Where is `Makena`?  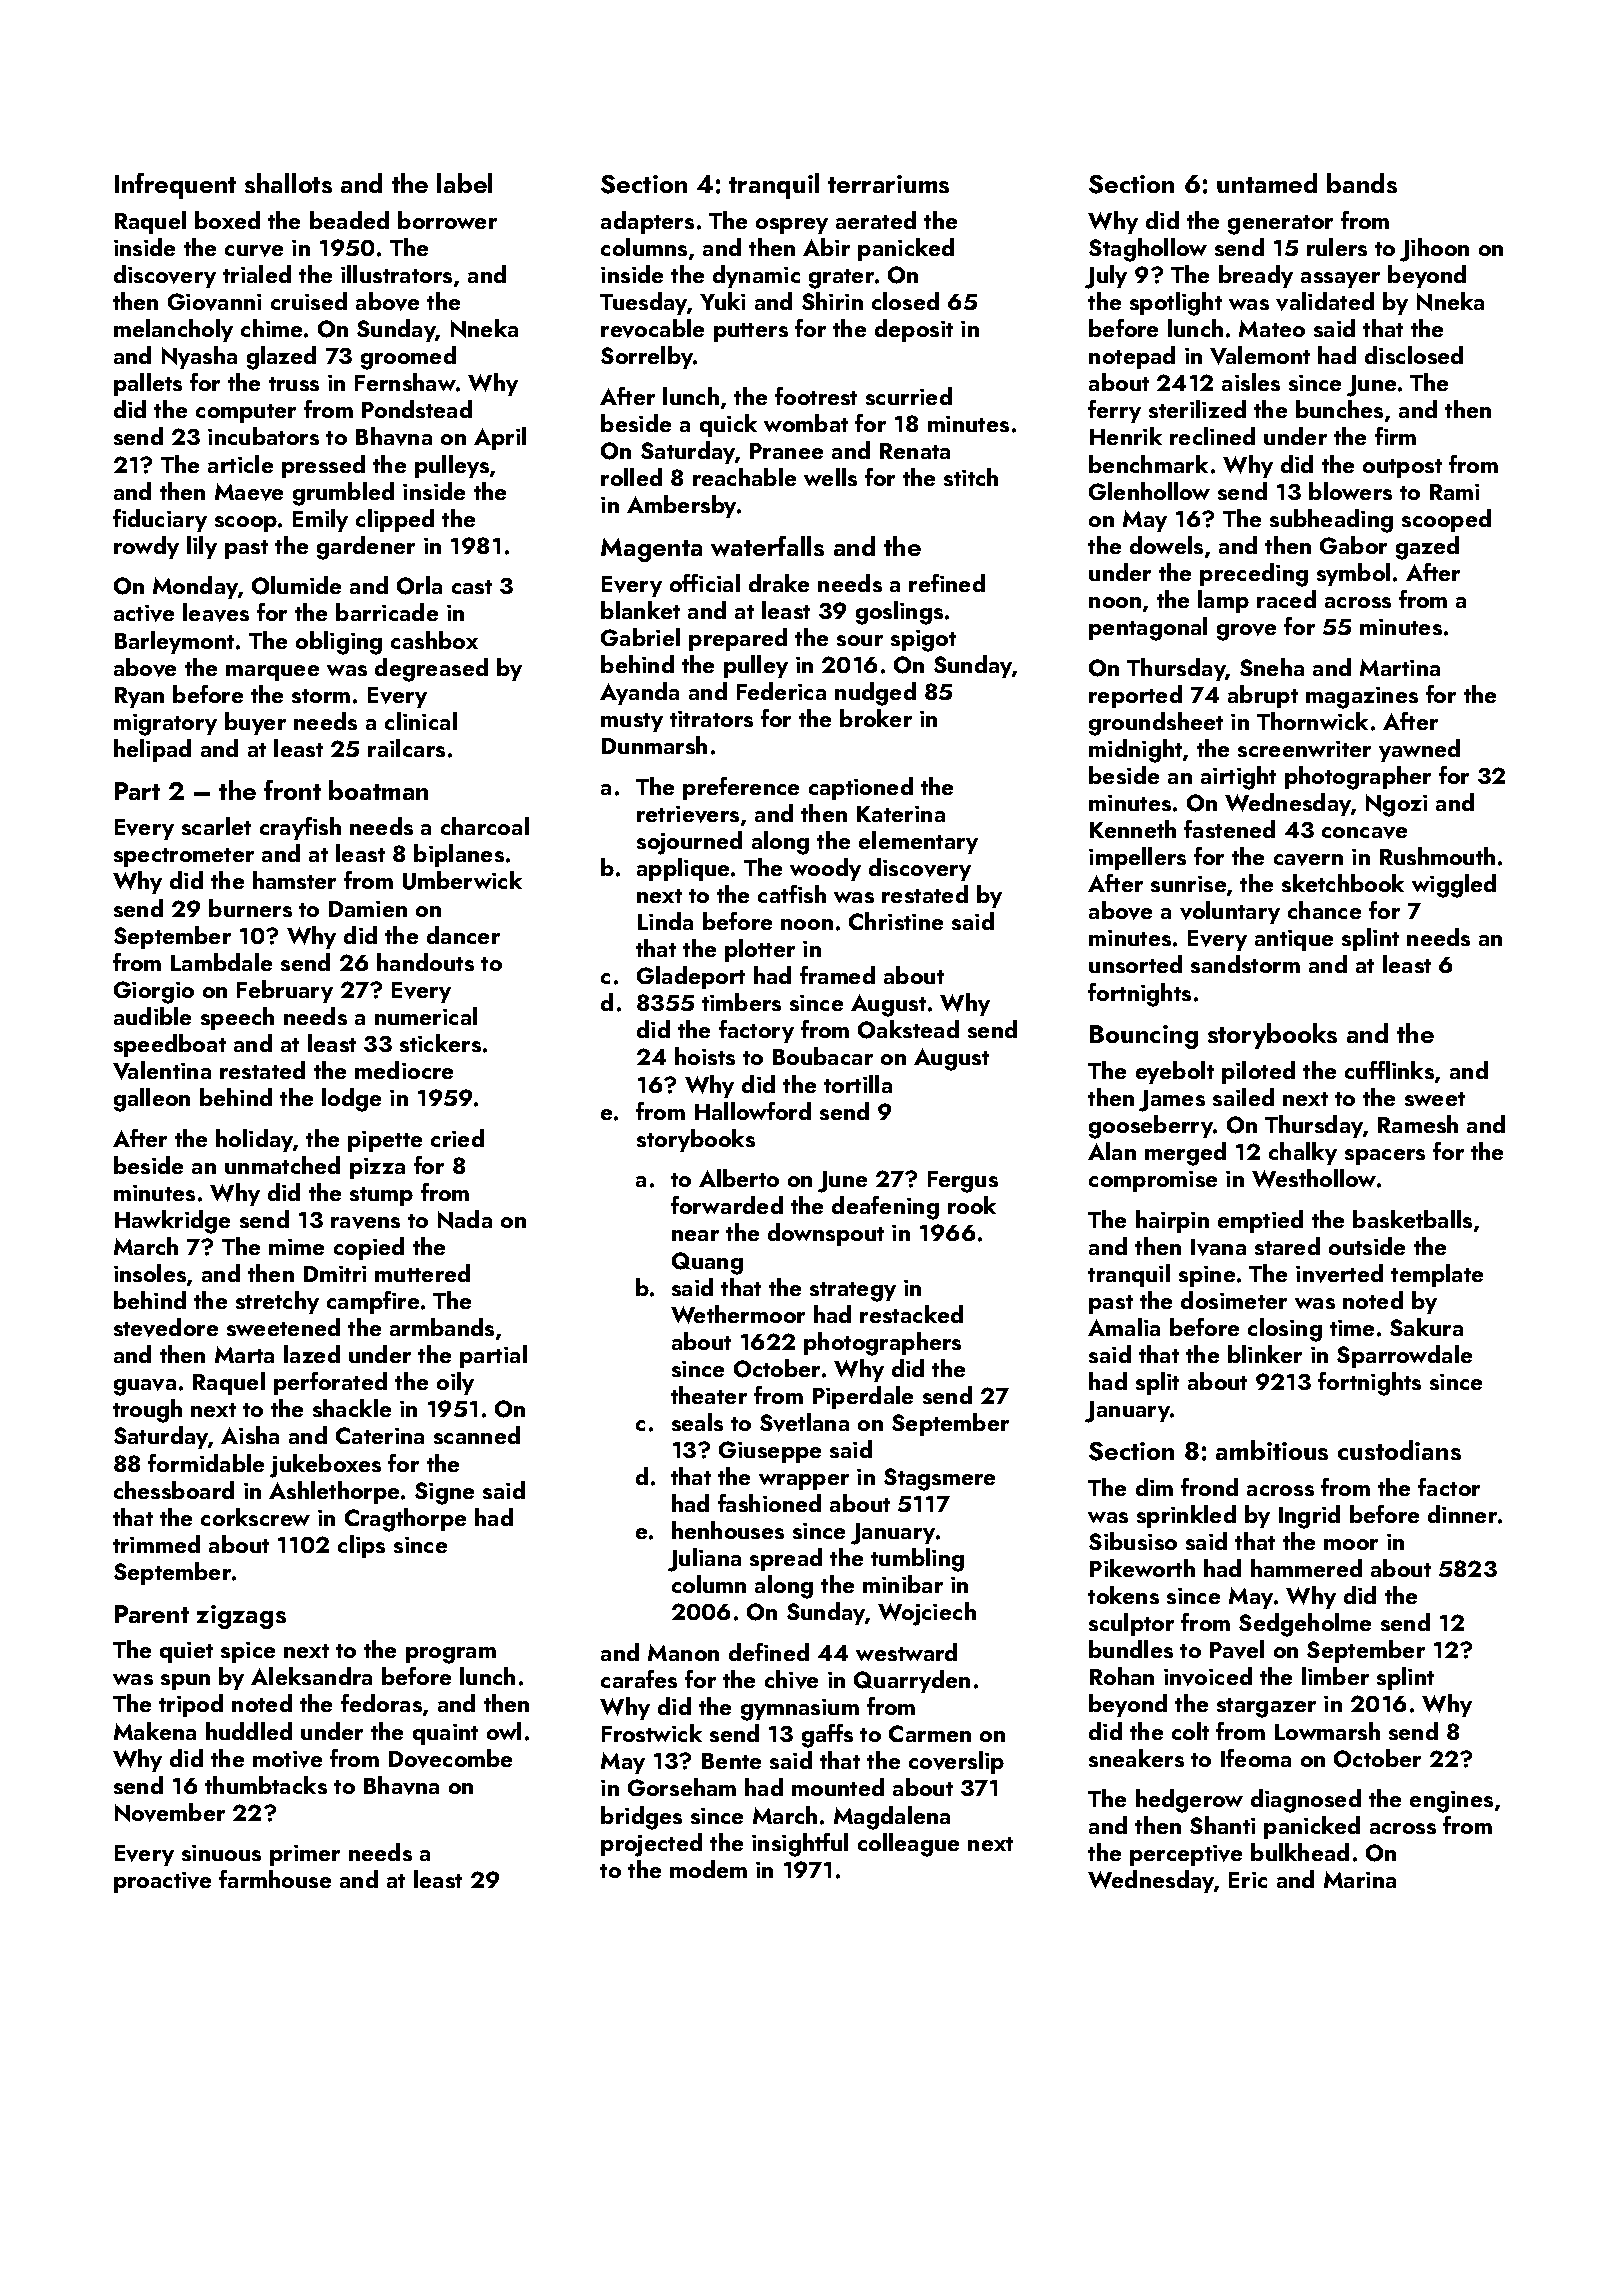
Makena is located at coordinates (155, 1731).
